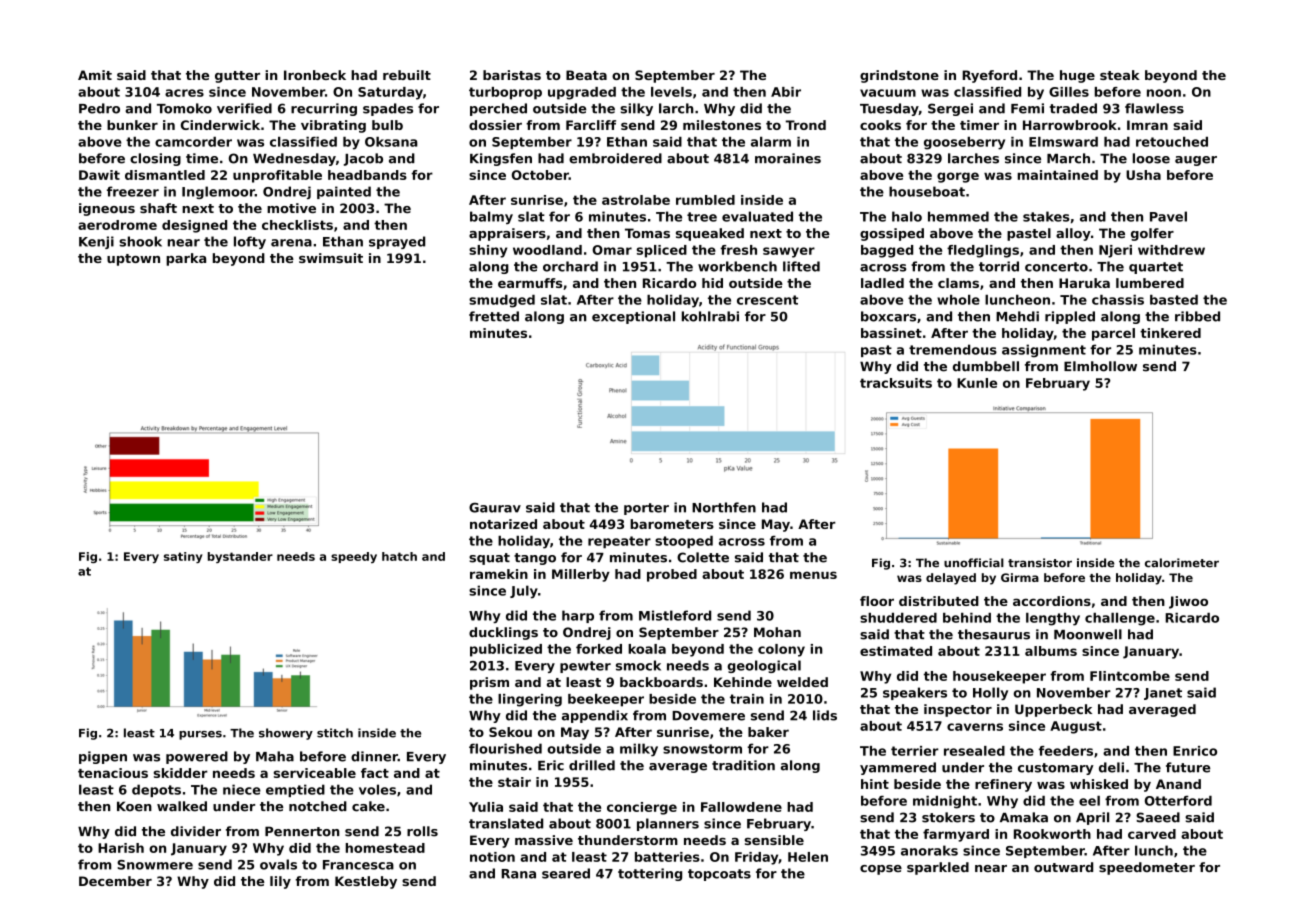  I want to click on menus, so click(813, 575).
